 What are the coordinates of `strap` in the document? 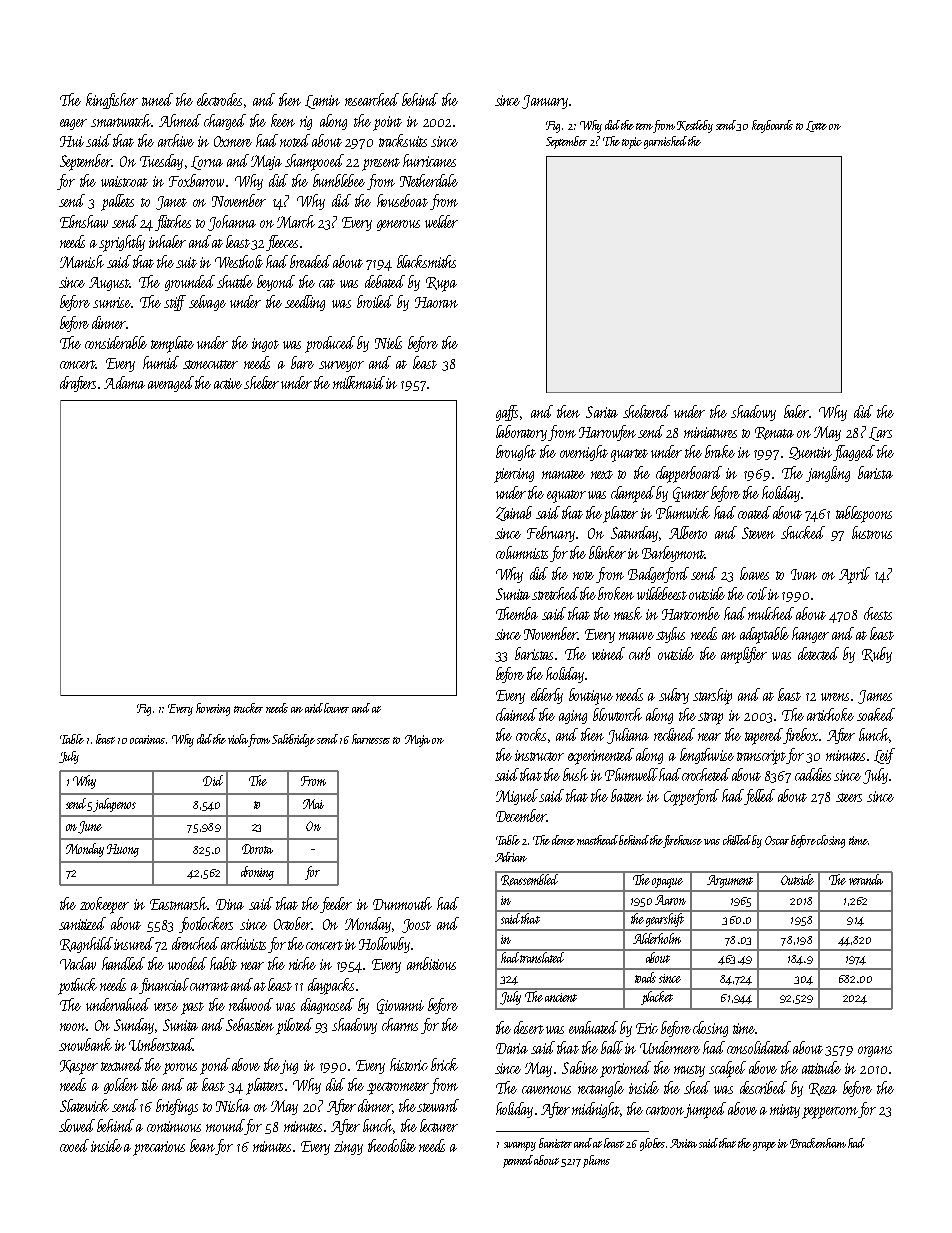 It's located at (710, 718).
